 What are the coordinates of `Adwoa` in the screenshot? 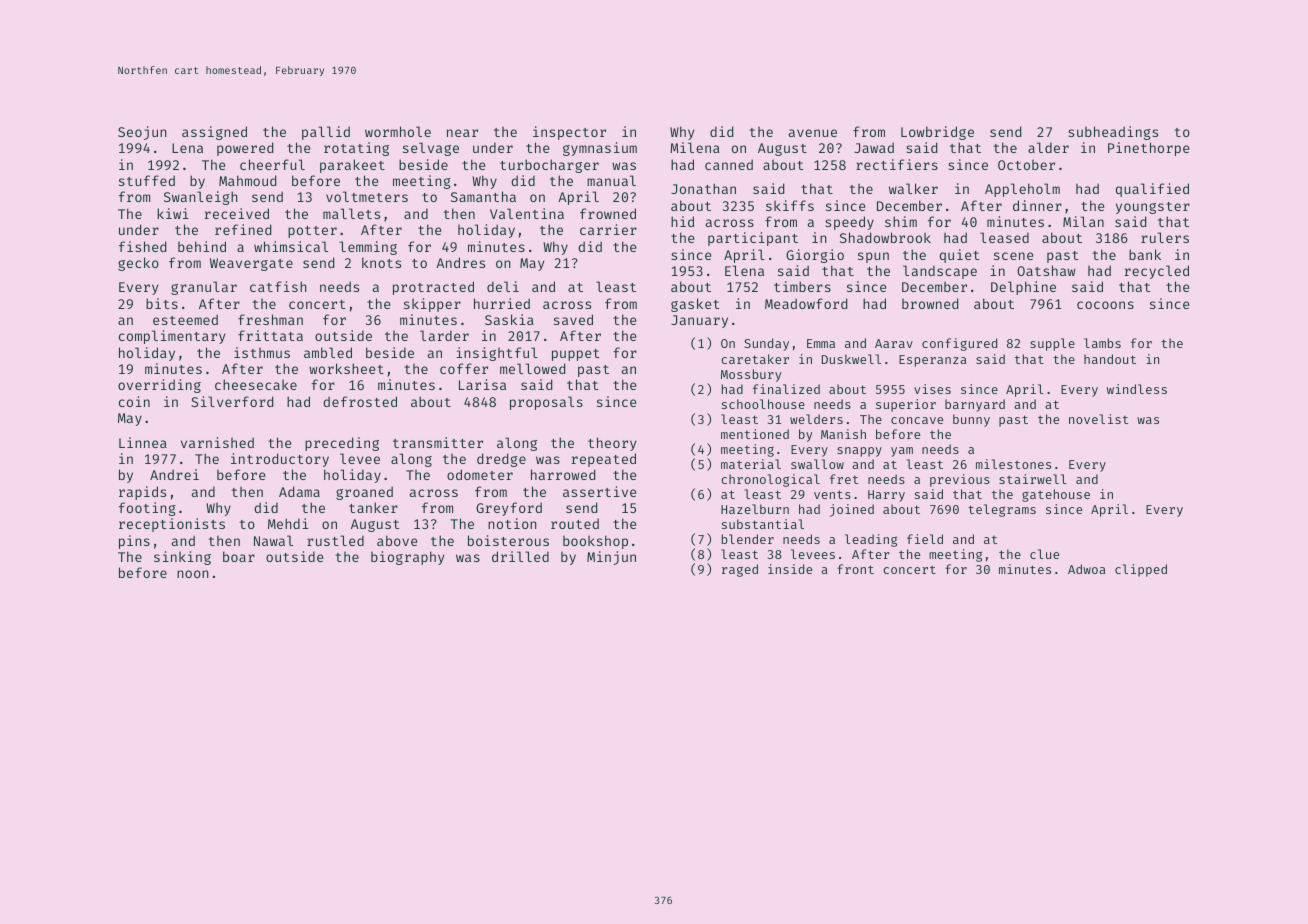 It's located at (1087, 569).
